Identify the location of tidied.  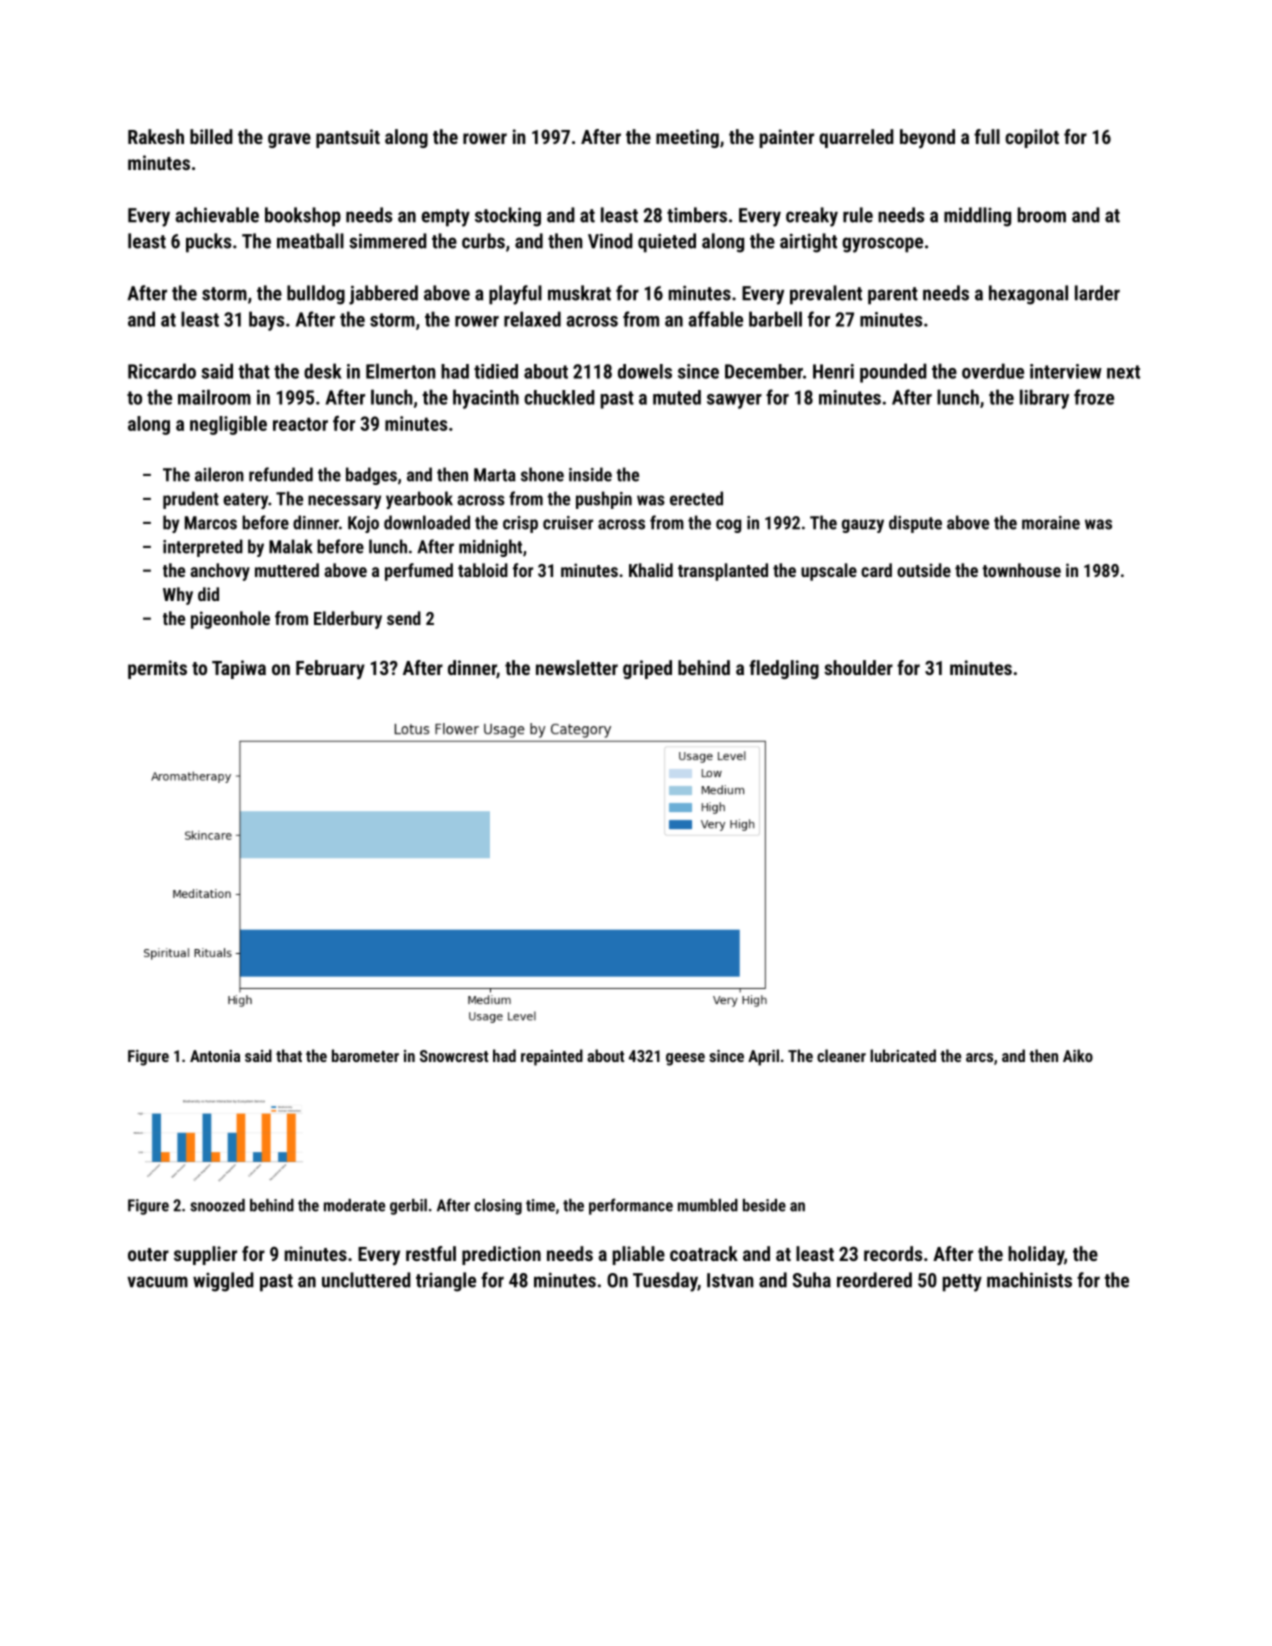
(496, 371).
